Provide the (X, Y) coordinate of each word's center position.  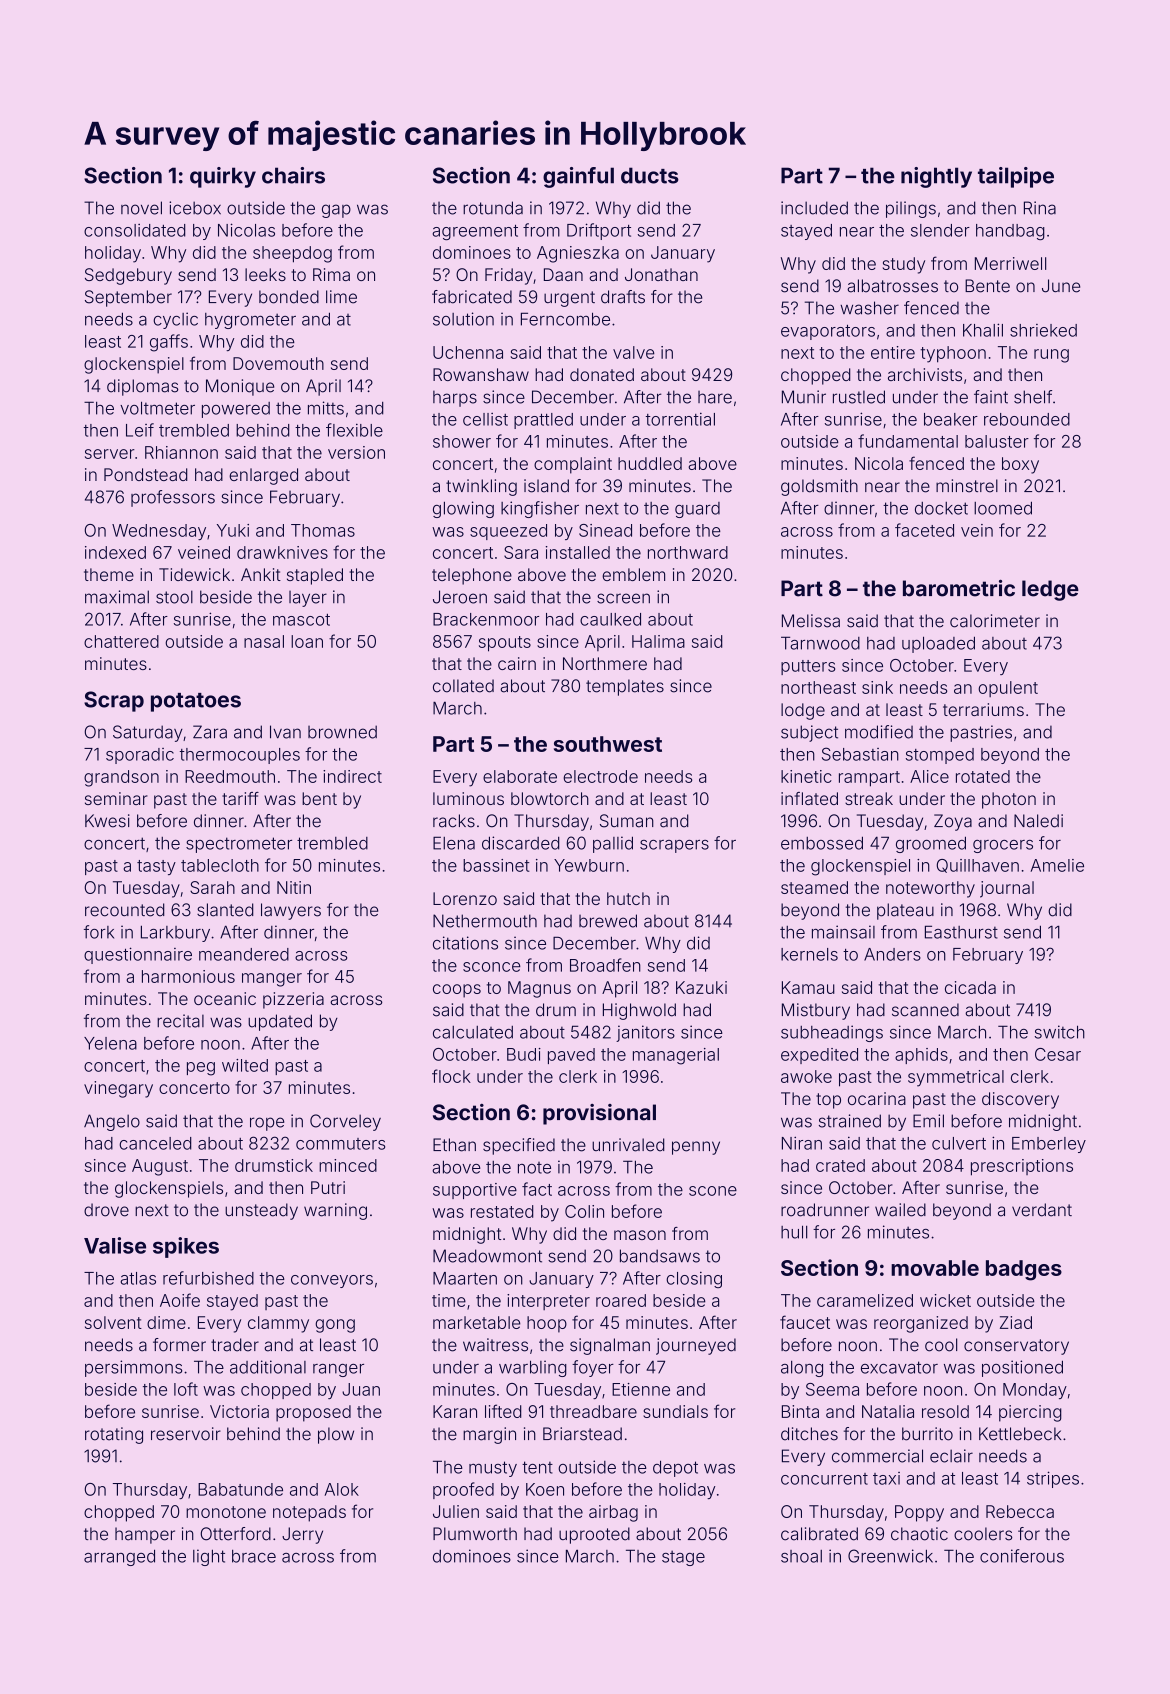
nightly (936, 177)
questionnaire (138, 955)
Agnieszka (578, 254)
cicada (970, 987)
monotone (226, 1512)
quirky (223, 177)
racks (454, 821)
